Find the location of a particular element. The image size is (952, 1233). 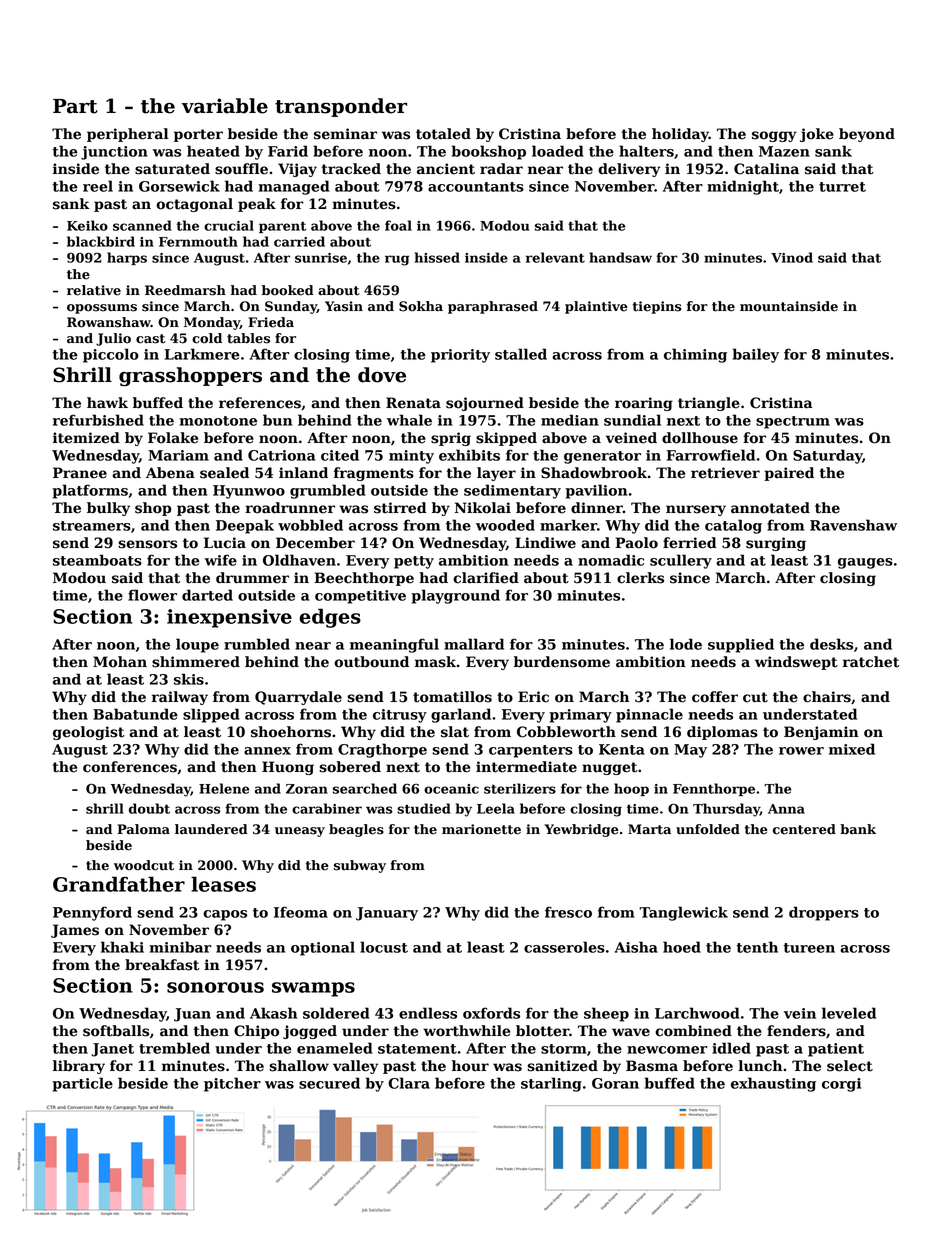

Quarrydale is located at coordinates (298, 698).
